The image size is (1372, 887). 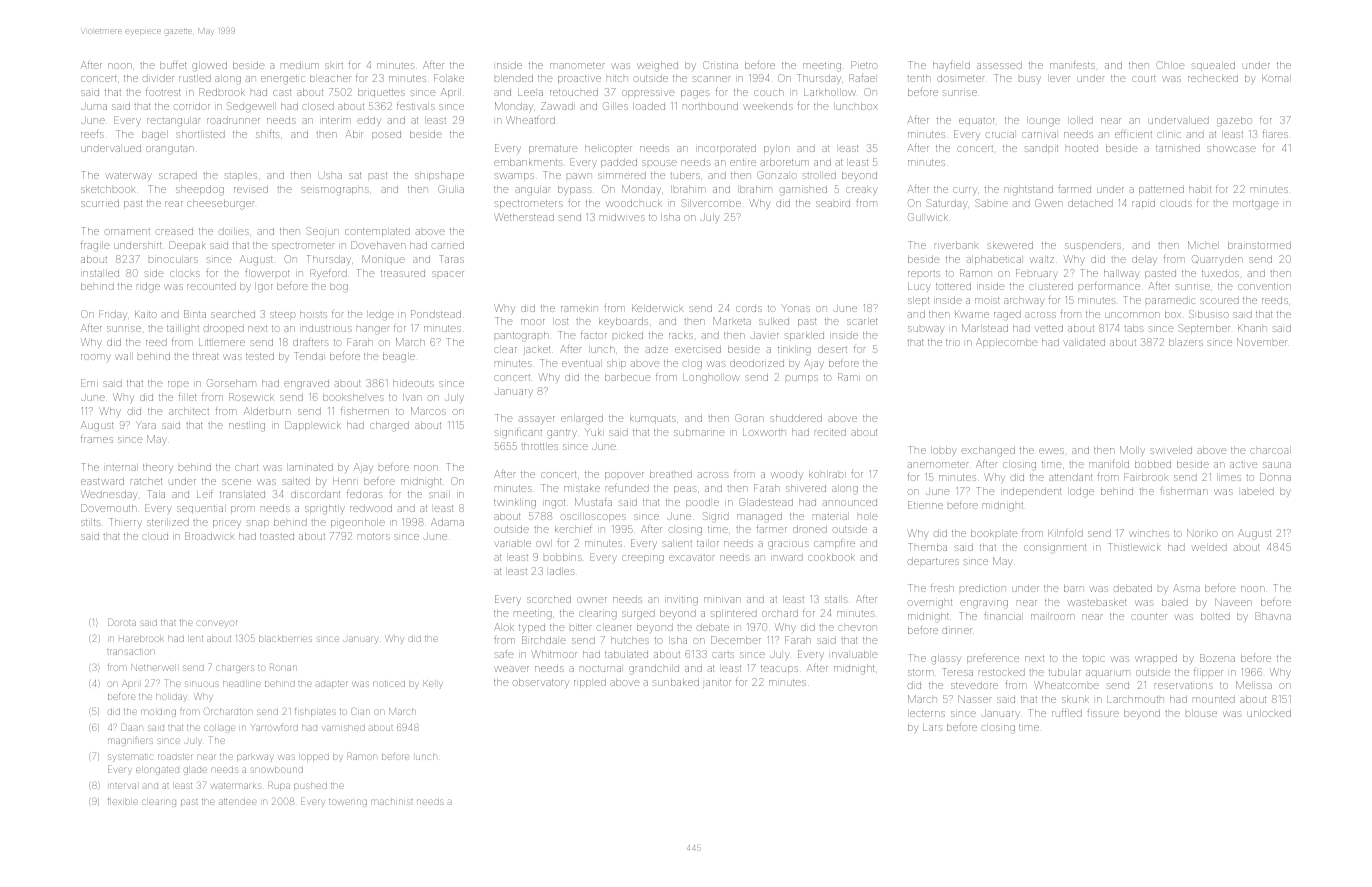 I want to click on lecterns, so click(x=927, y=713).
